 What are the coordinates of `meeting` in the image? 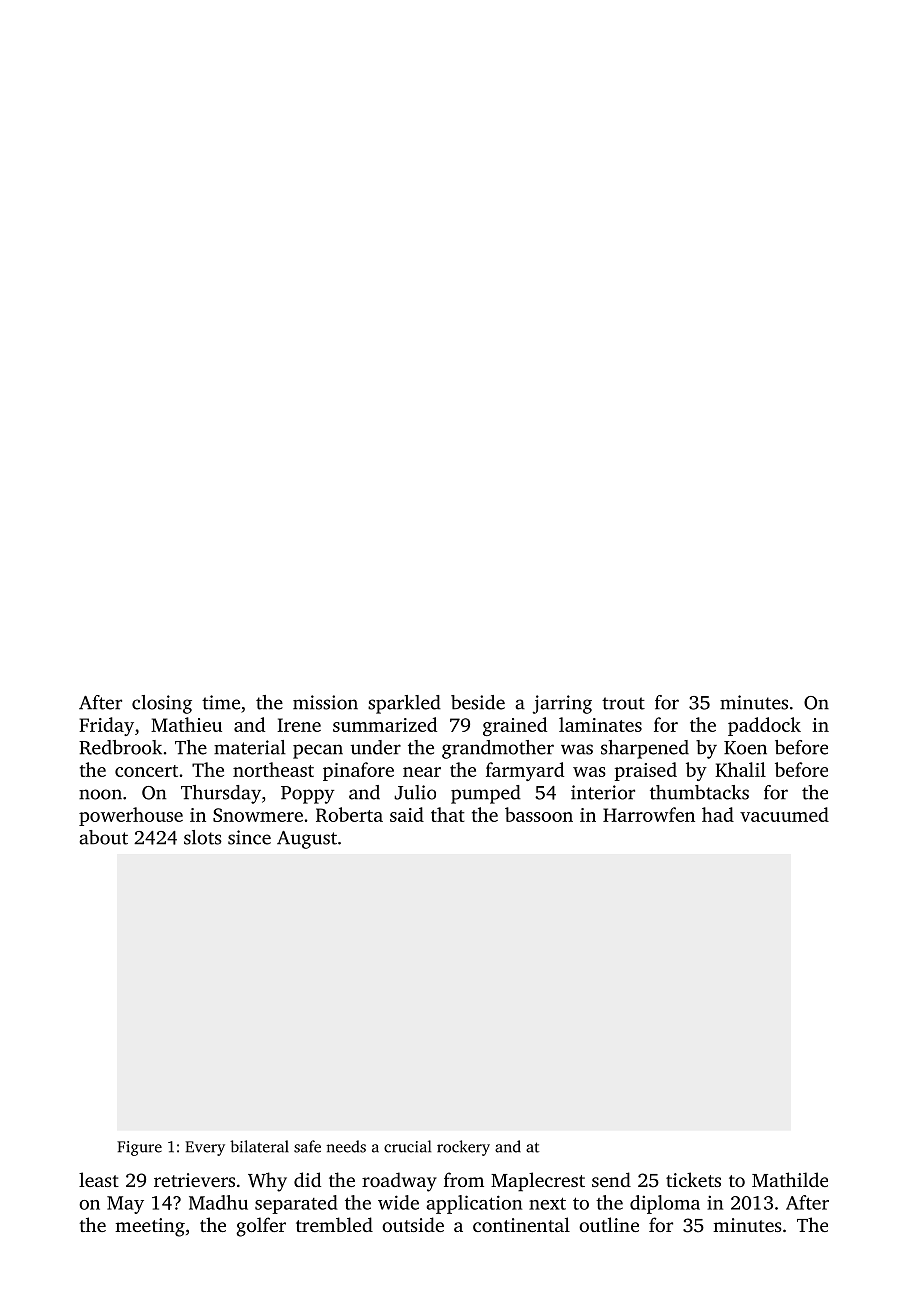 It's located at (150, 1227).
